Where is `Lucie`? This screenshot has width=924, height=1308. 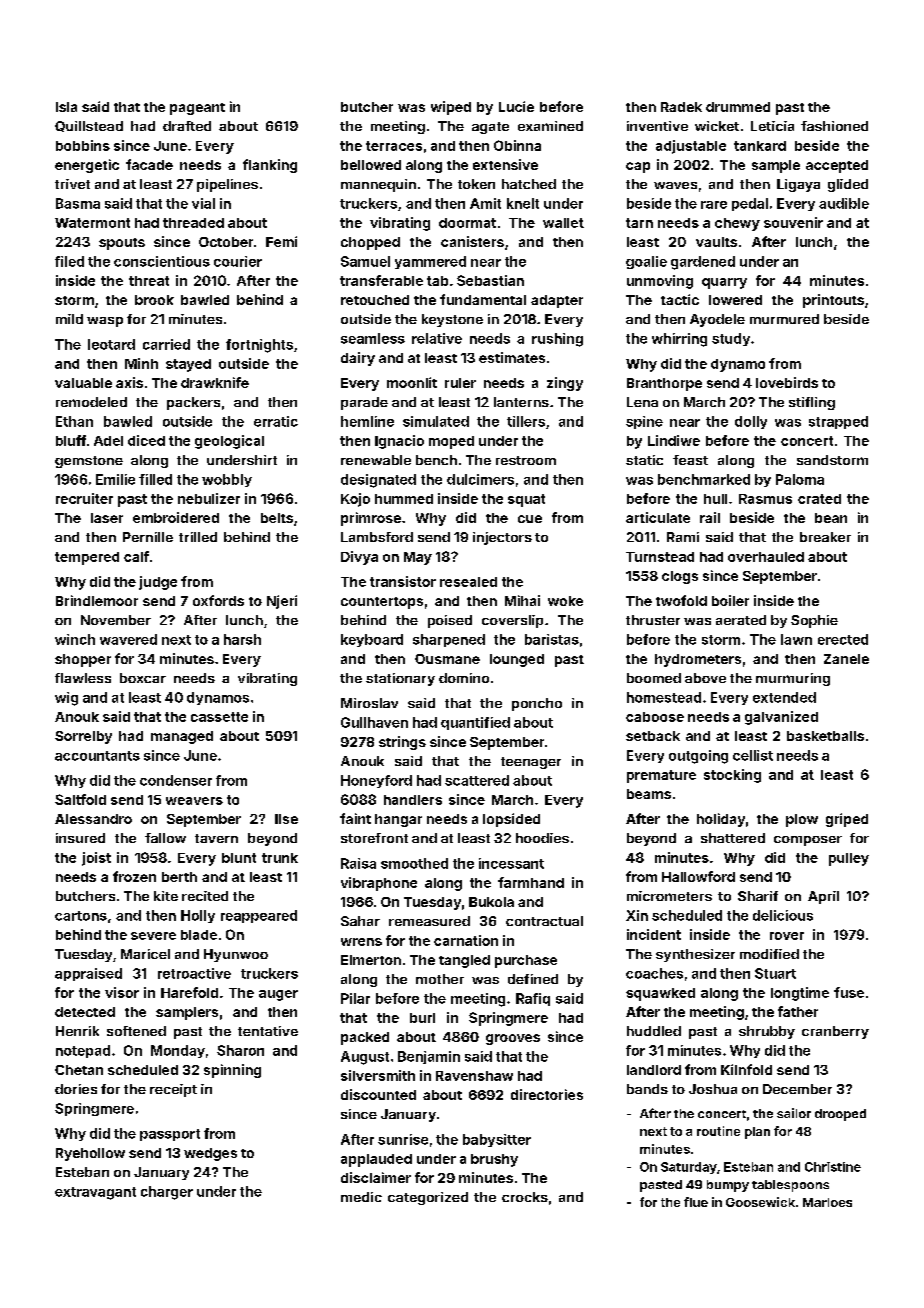 Lucie is located at coordinates (516, 106).
